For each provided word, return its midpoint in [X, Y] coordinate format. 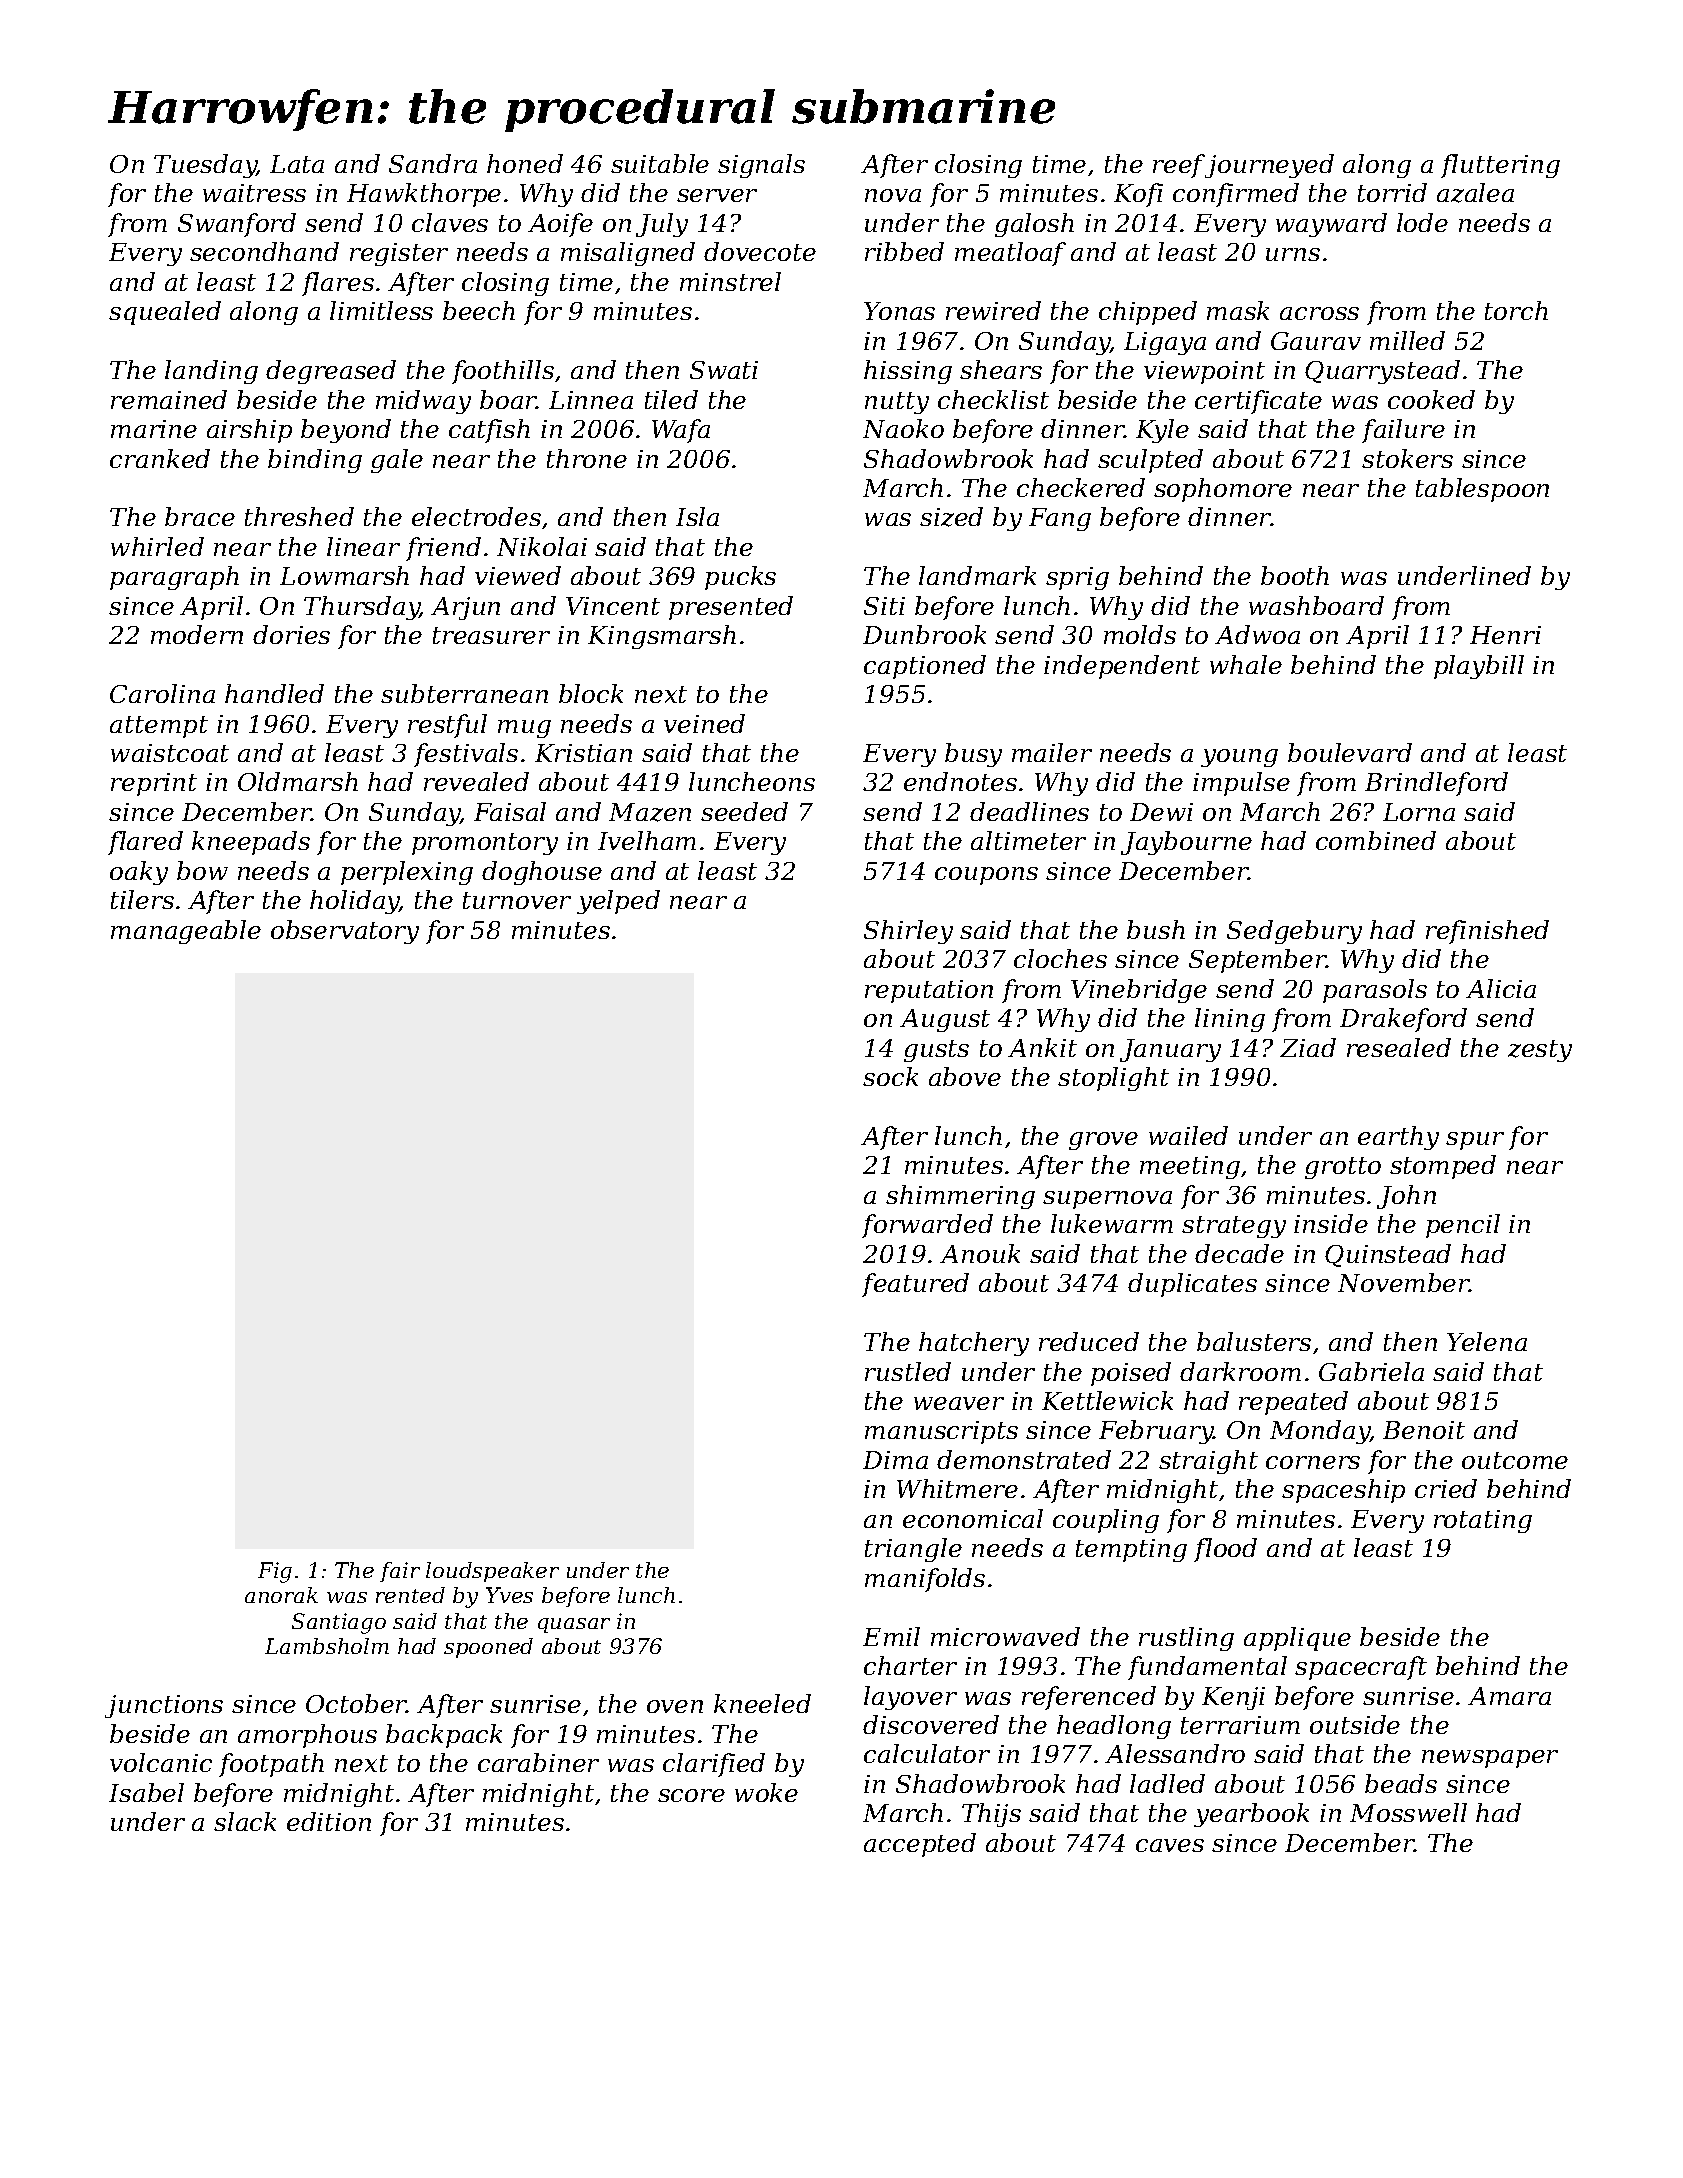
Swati [724, 370]
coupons [986, 876]
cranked [160, 458]
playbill [1479, 667]
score [691, 1795]
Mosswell [1408, 1812]
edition [329, 1821]
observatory [345, 932]
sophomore [1223, 490]
